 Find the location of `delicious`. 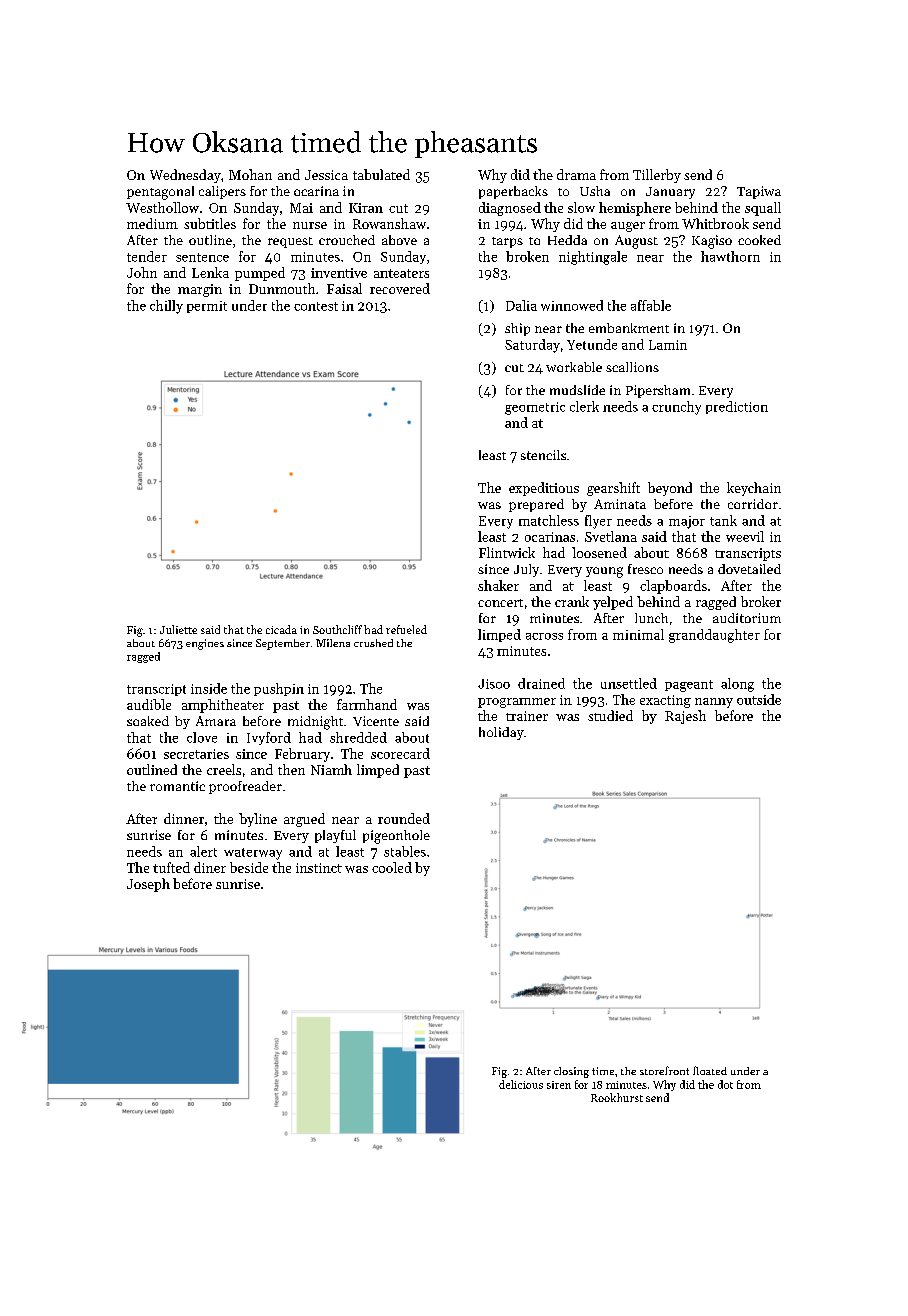

delicious is located at coordinates (521, 1084).
